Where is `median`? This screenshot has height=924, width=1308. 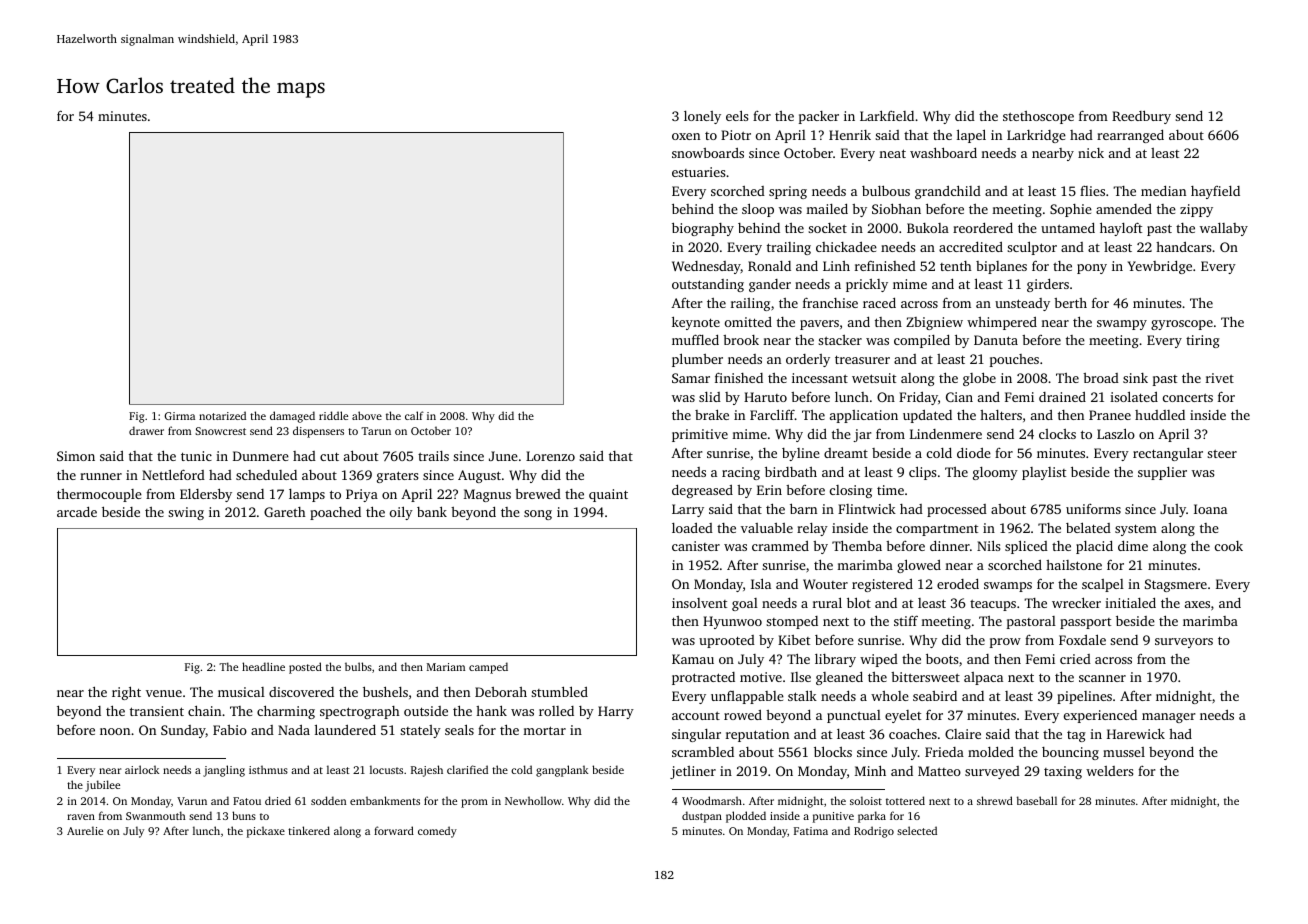 median is located at coordinates (1163, 191).
